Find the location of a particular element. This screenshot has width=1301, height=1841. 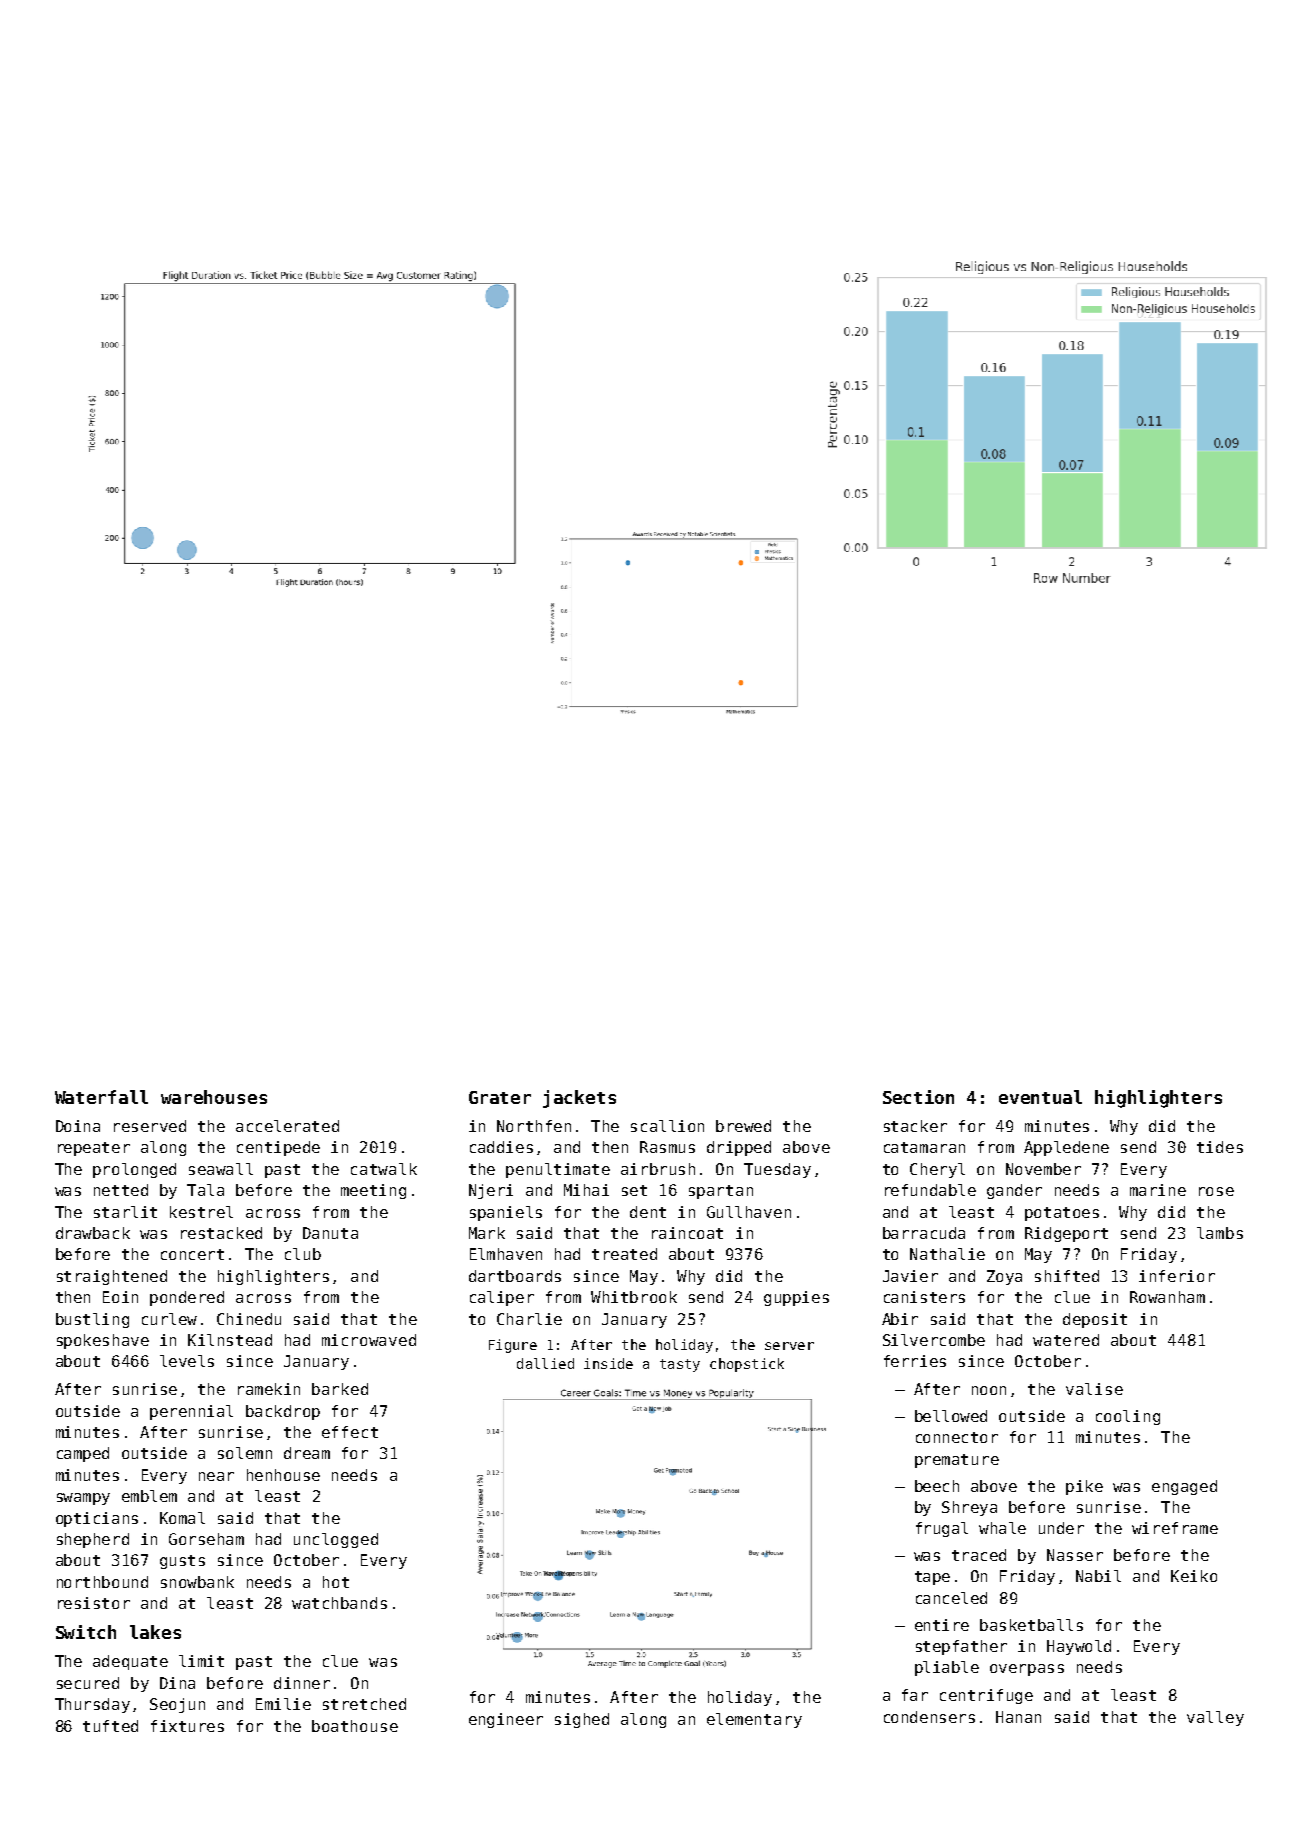

effect is located at coordinates (350, 1432).
